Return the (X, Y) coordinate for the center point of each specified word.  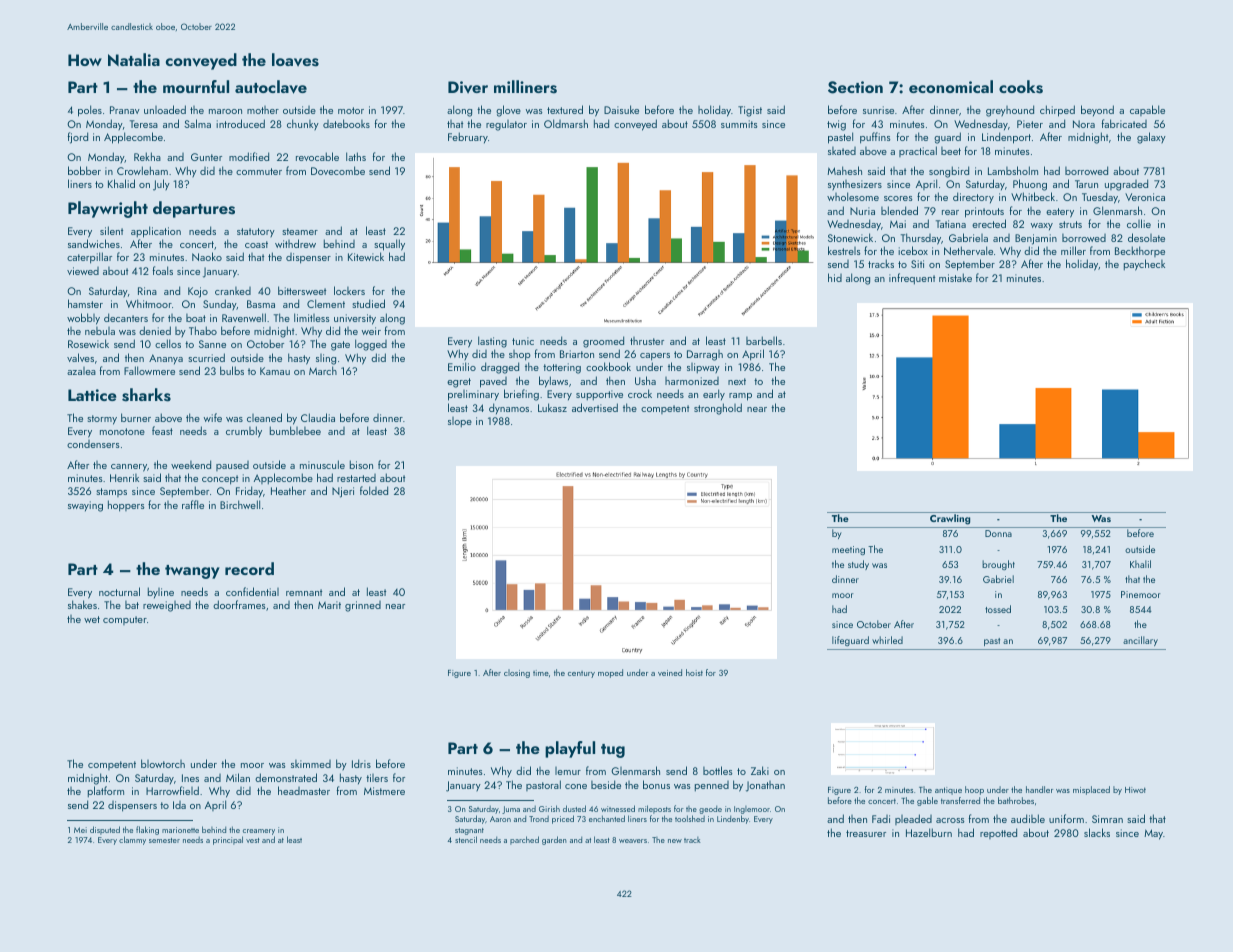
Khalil (1140, 564)
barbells (764, 340)
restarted (356, 478)
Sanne (212, 344)
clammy (132, 840)
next (737, 381)
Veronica (1145, 197)
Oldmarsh (566, 123)
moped (610, 673)
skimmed (311, 764)
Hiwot (1135, 790)
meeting (848, 550)
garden (554, 840)
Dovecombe (338, 170)
